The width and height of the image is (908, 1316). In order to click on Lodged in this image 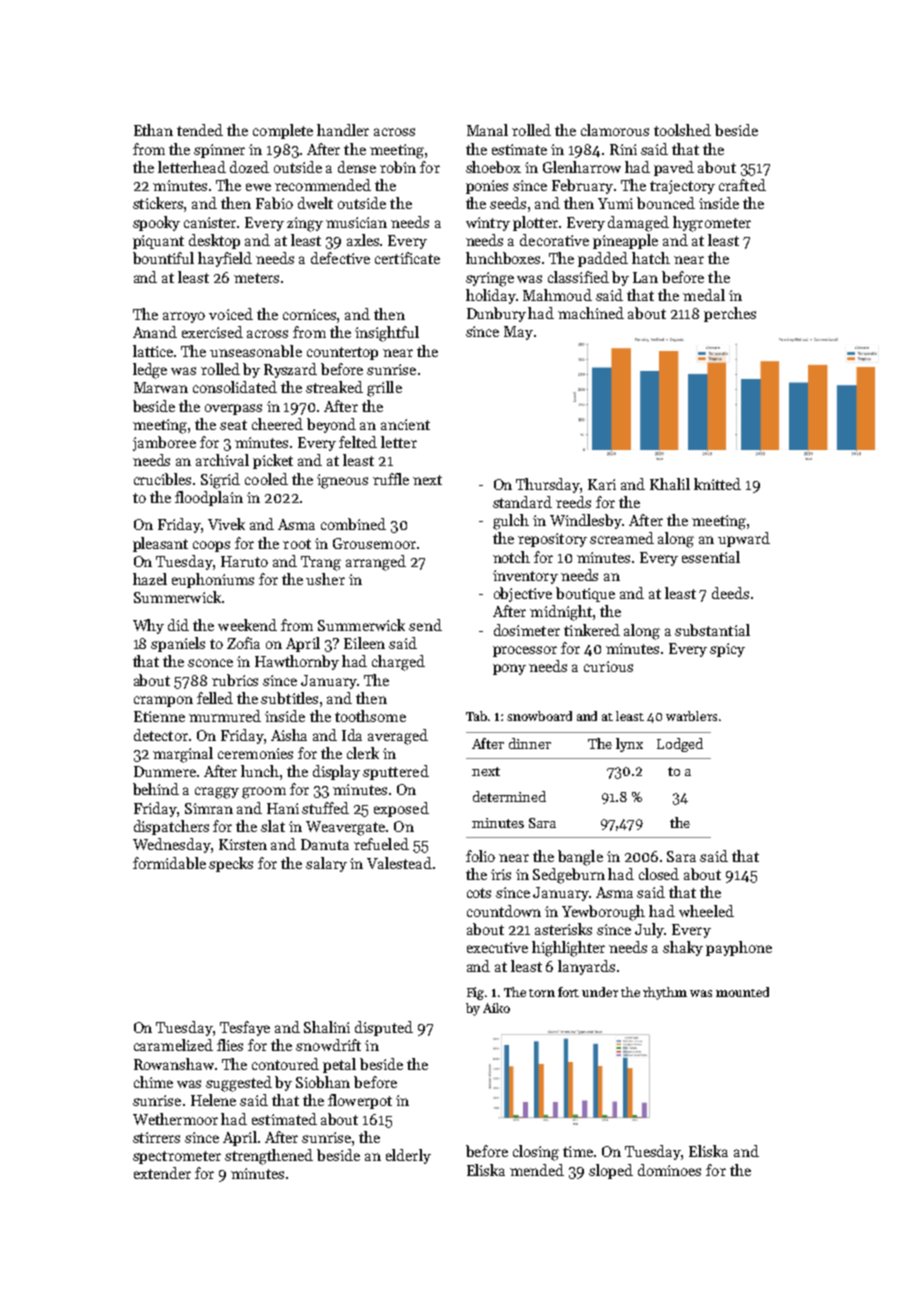, I will do `click(680, 745)`.
